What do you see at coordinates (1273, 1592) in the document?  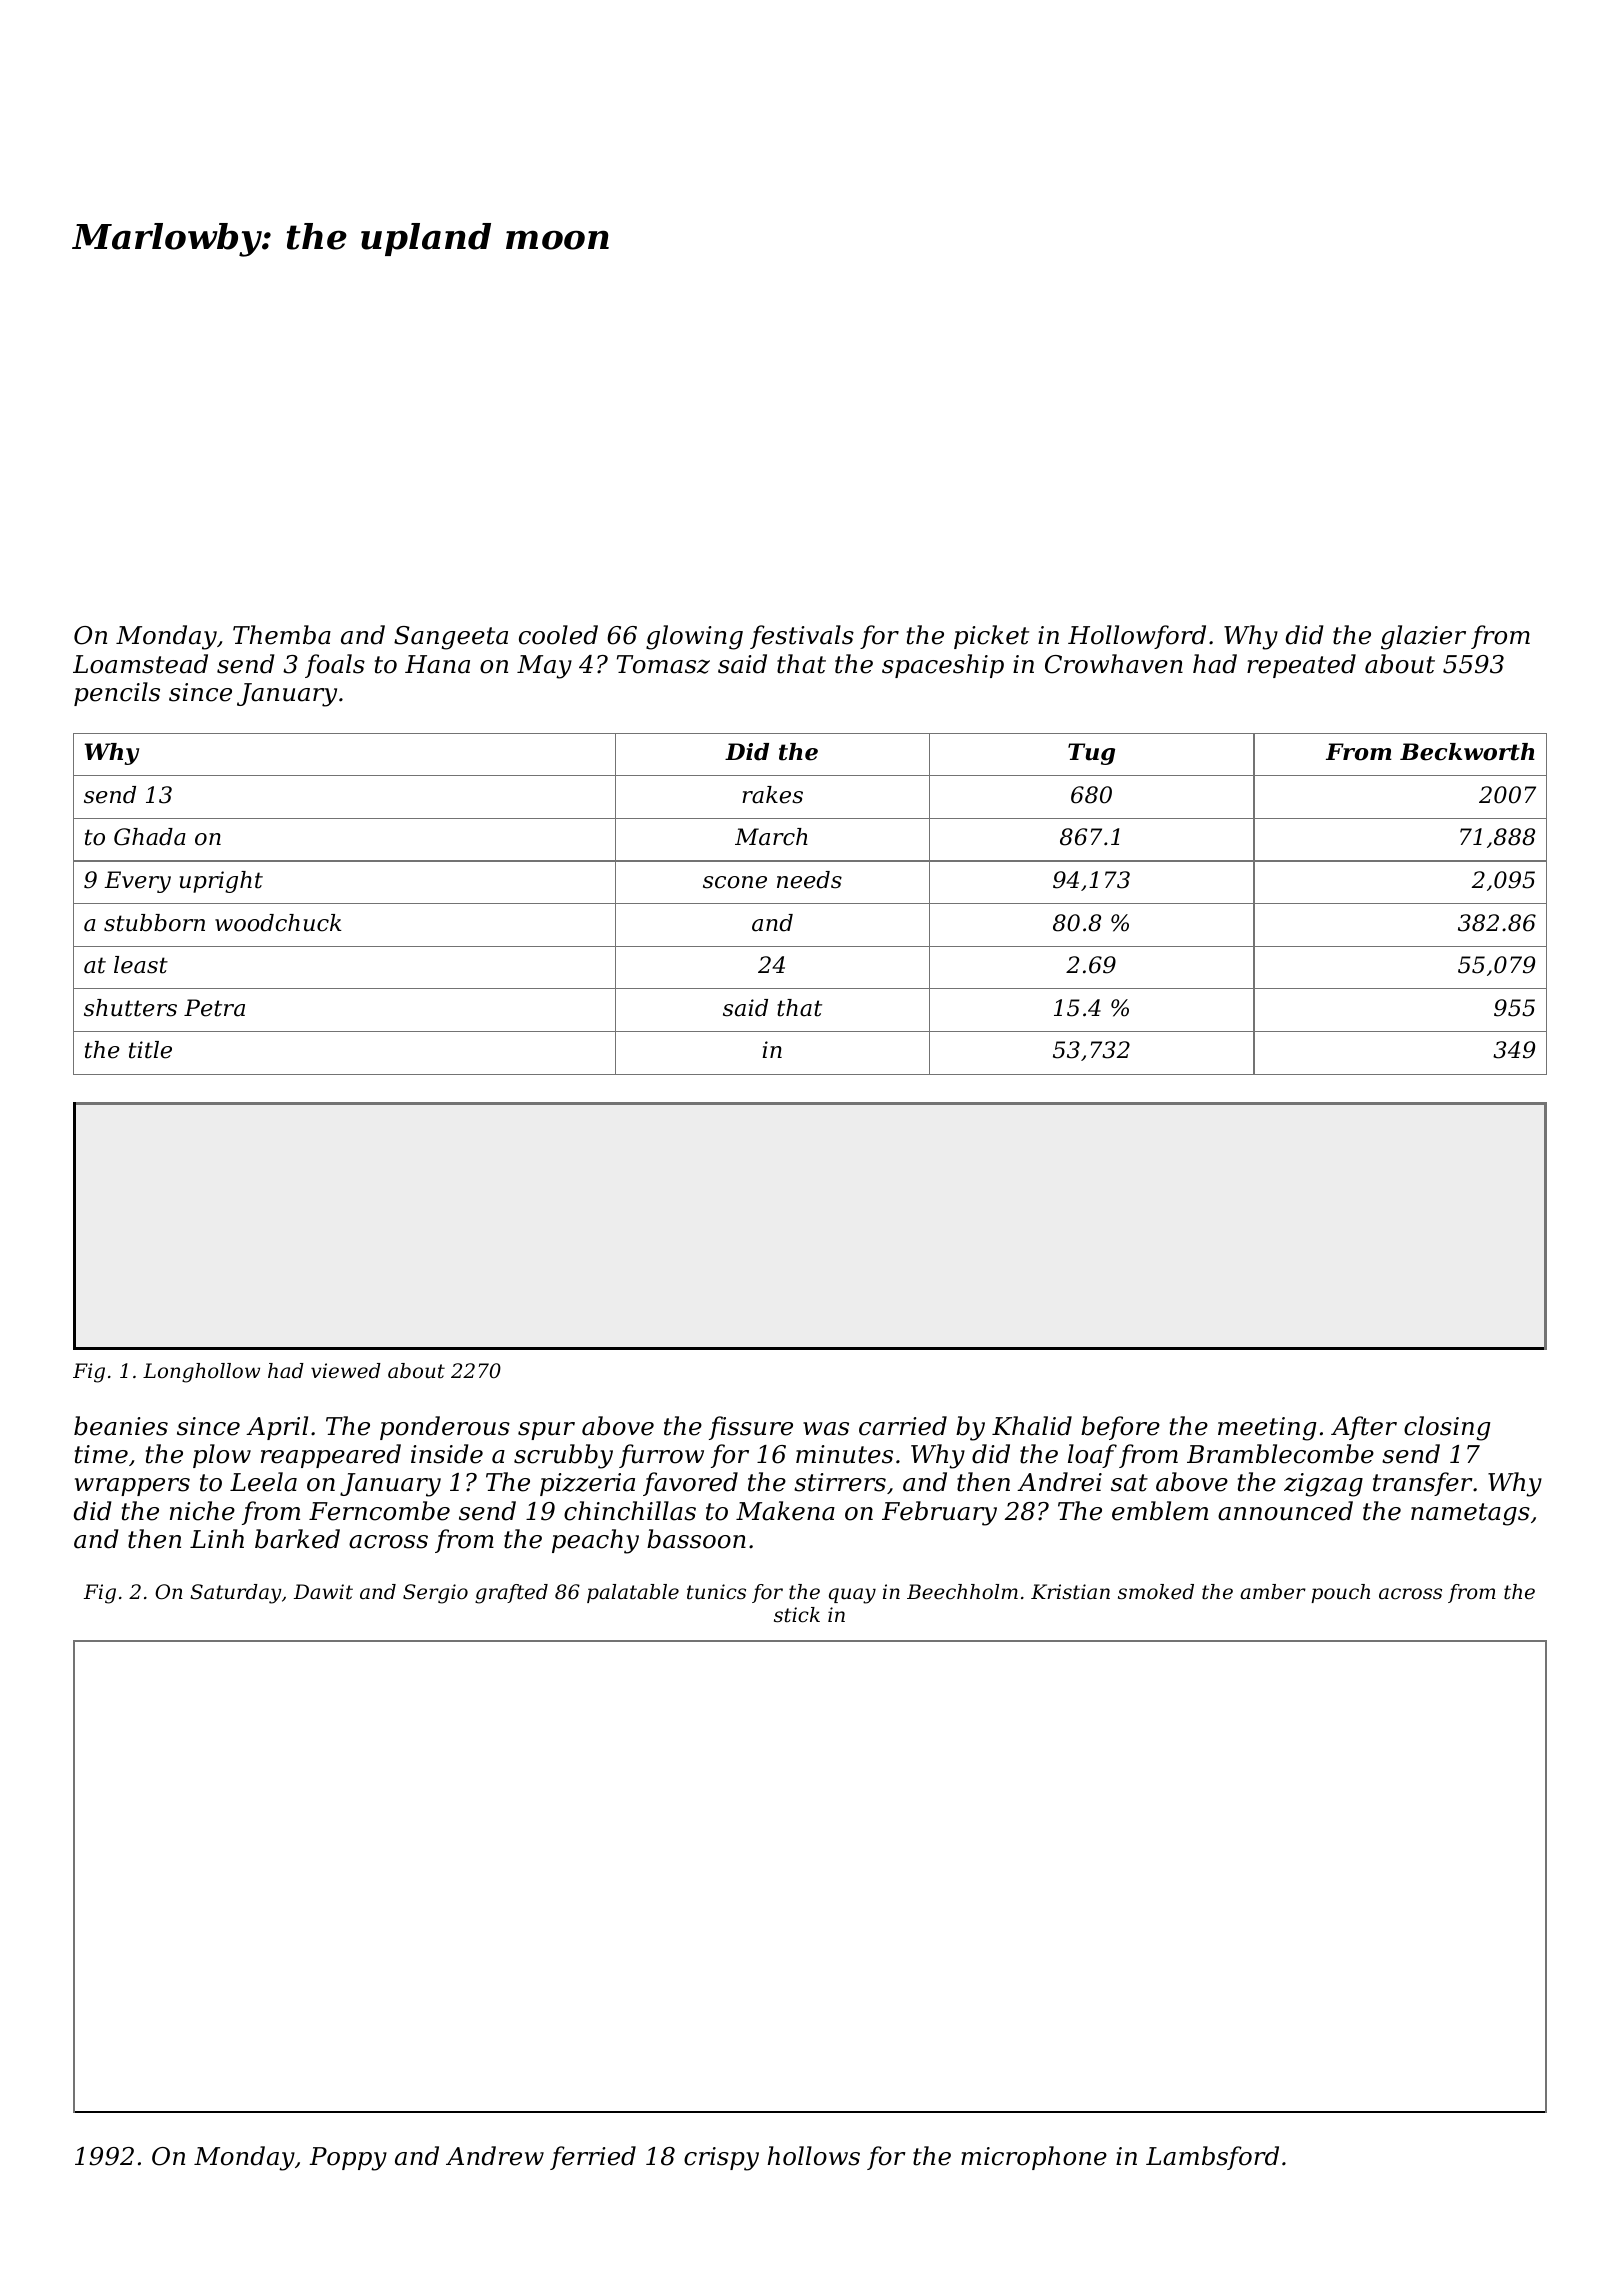 I see `amber` at bounding box center [1273, 1592].
